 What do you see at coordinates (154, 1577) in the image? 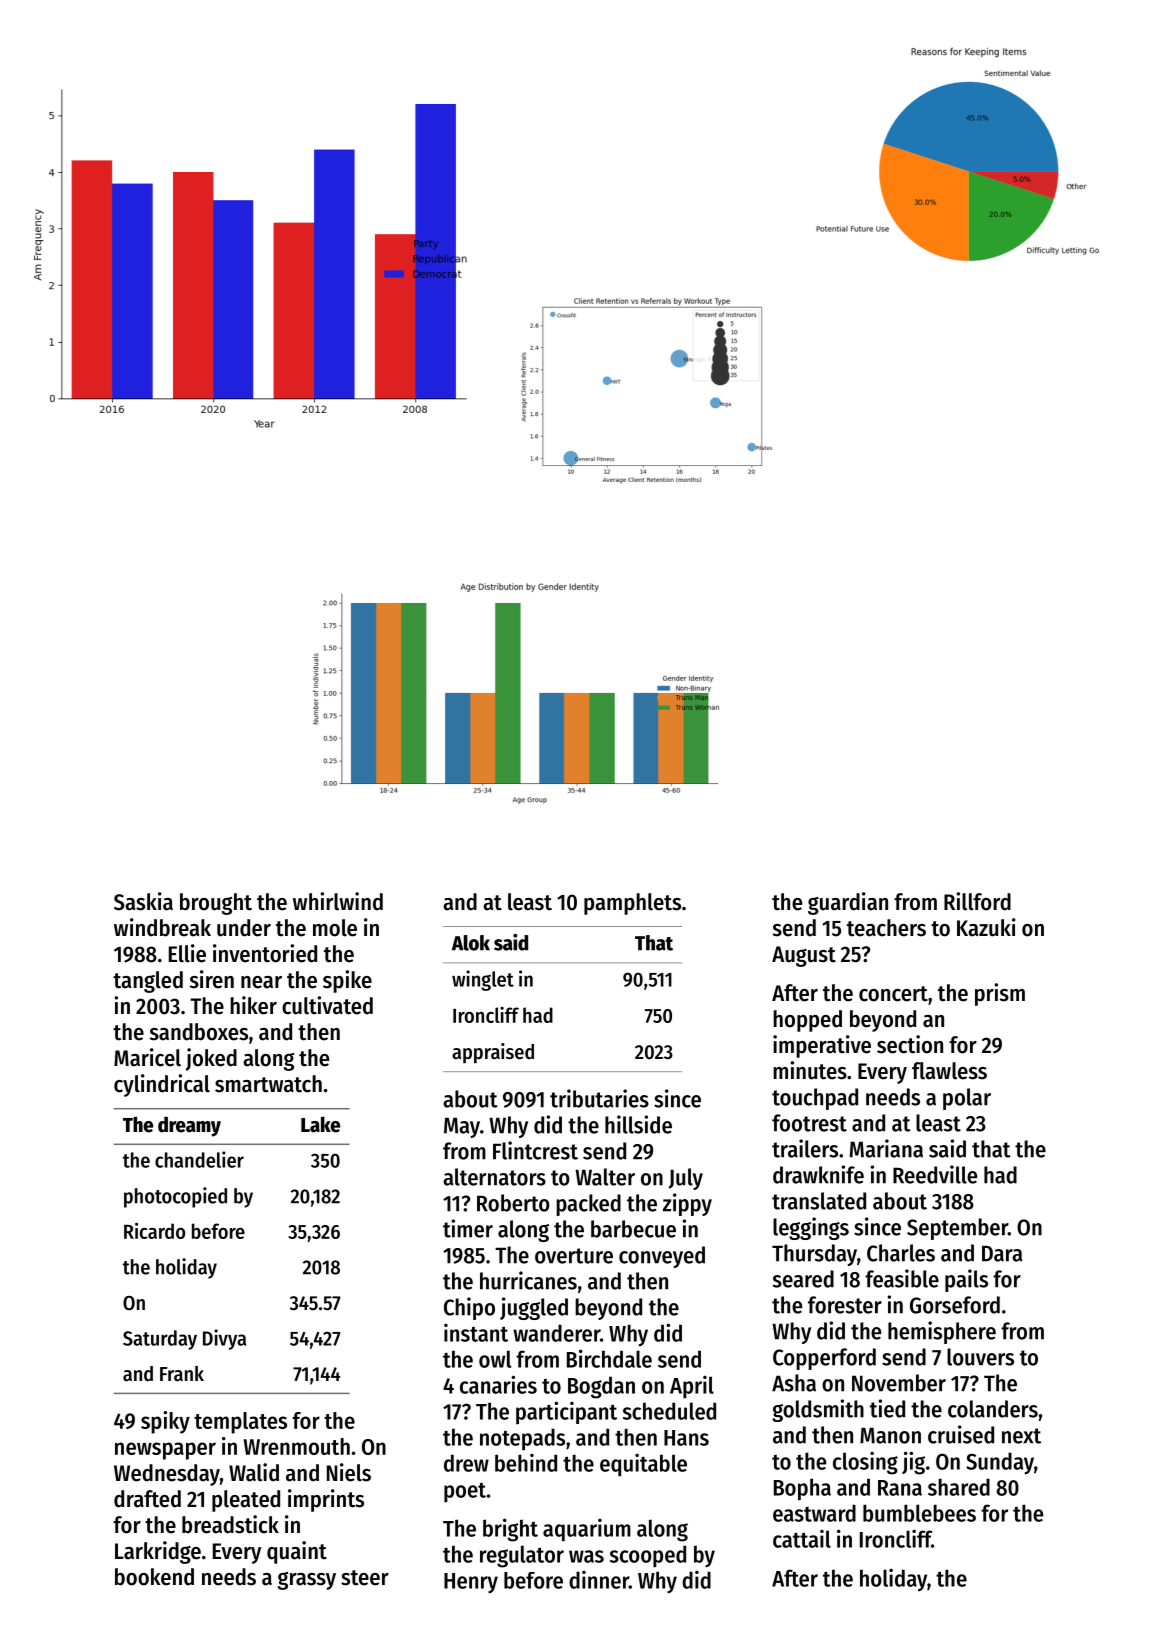
I see `bookend` at bounding box center [154, 1577].
